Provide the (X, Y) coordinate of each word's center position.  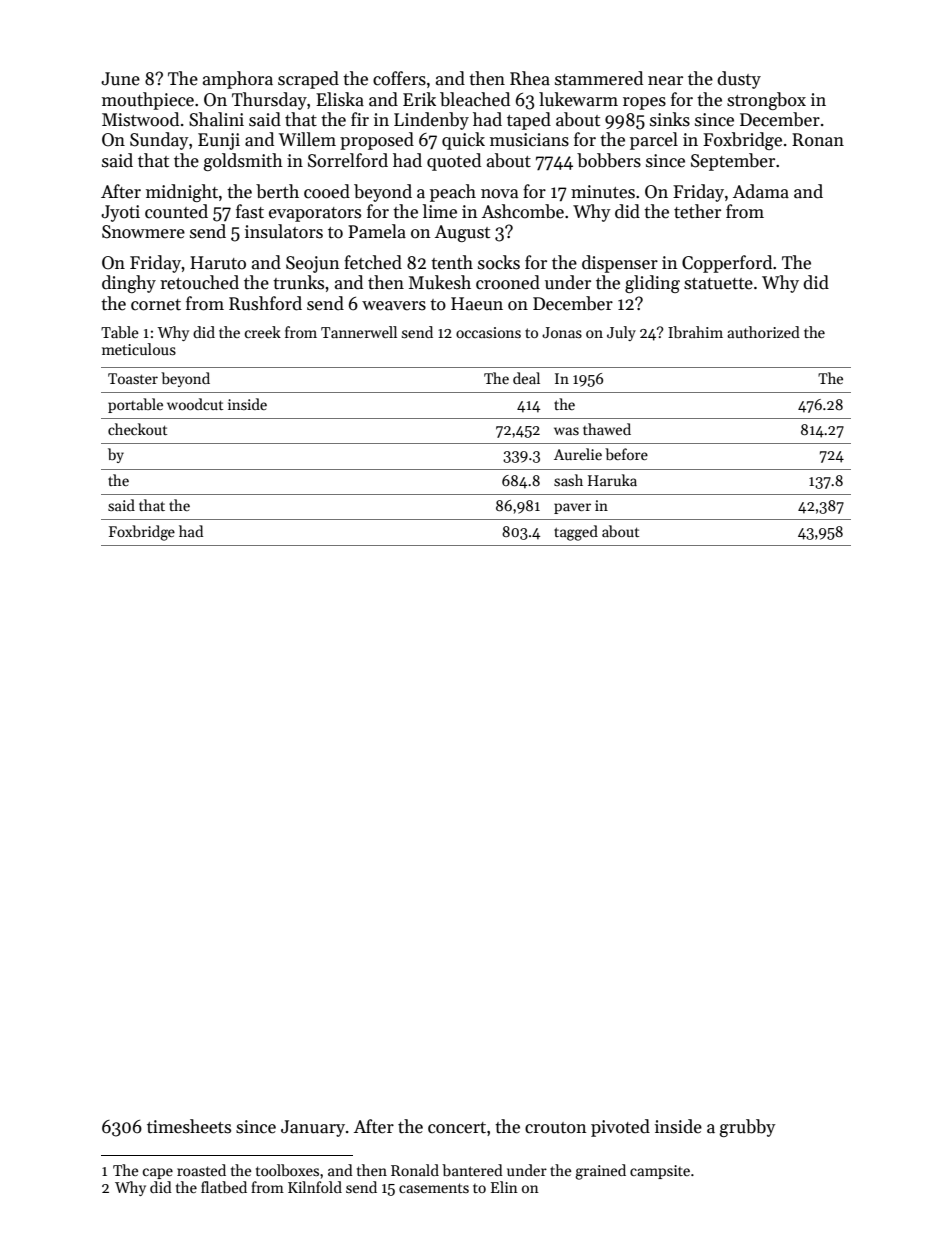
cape (158, 1173)
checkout (137, 429)
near (665, 81)
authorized (763, 332)
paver (572, 508)
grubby (748, 1128)
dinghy (129, 284)
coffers (399, 78)
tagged (576, 533)
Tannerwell (359, 332)
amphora (238, 80)
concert (457, 1128)
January (313, 1128)
